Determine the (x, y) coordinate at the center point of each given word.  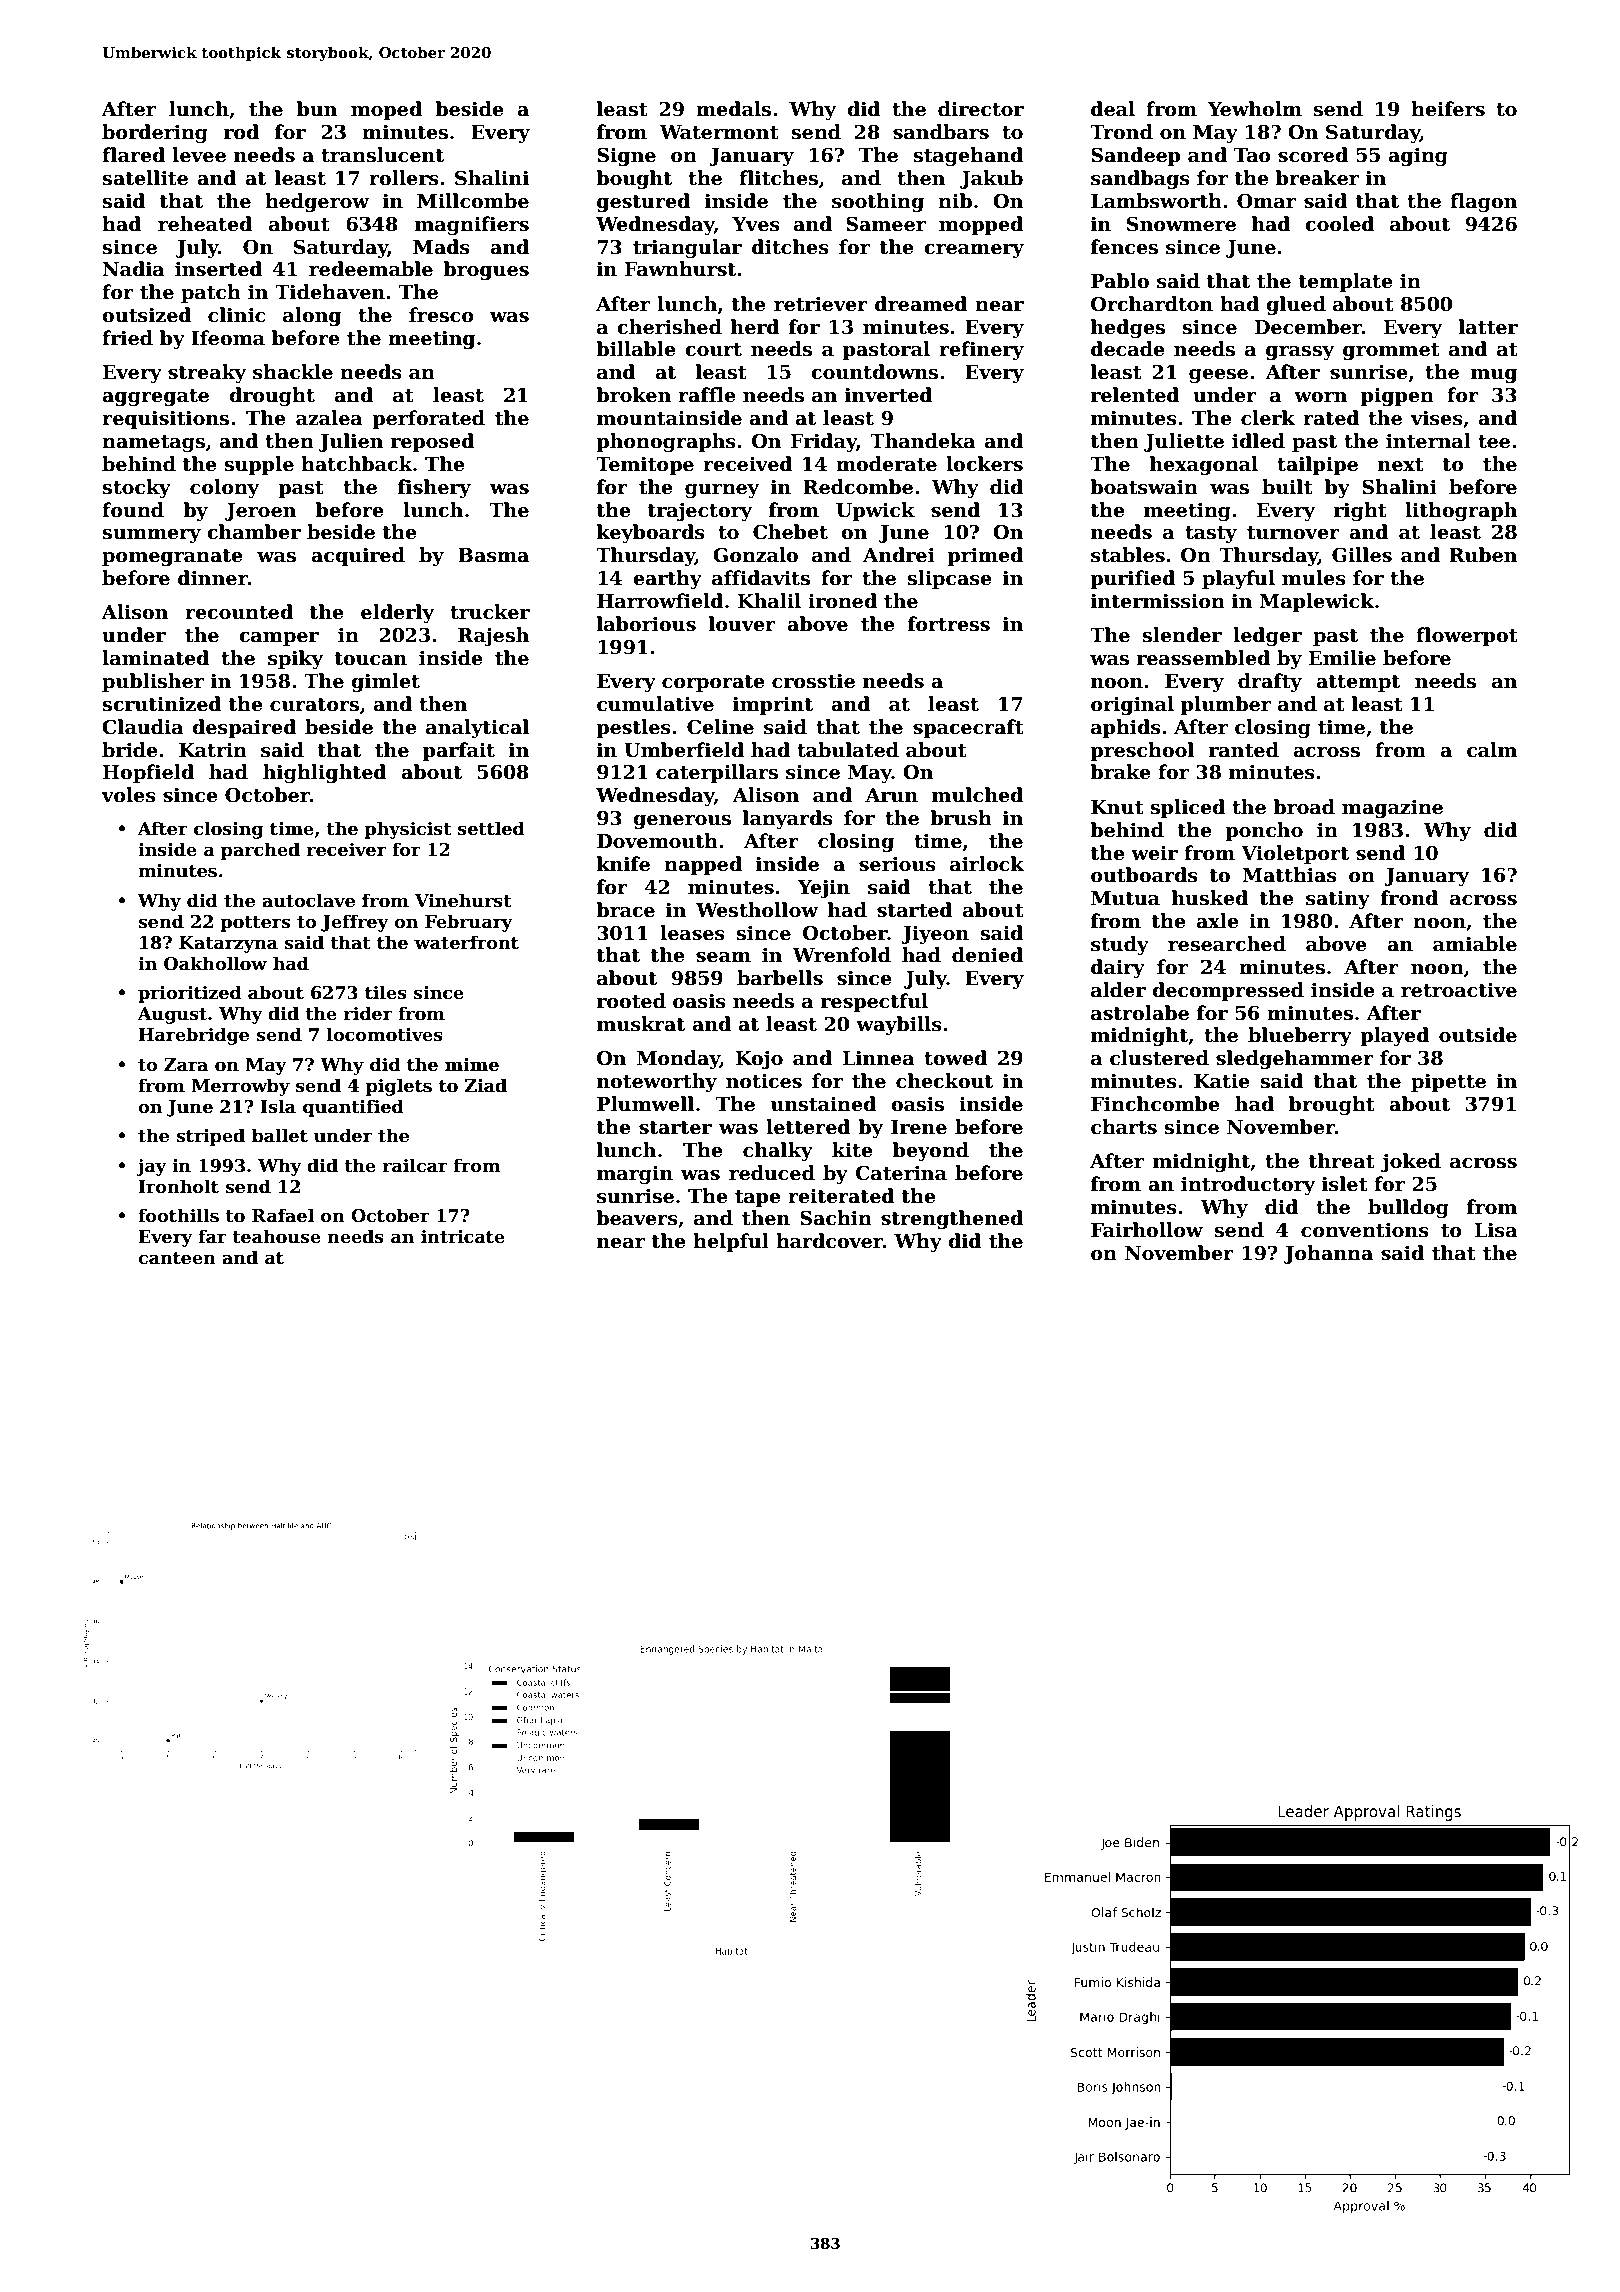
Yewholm (1254, 109)
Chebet (790, 532)
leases (692, 933)
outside (1478, 1035)
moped (386, 110)
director (981, 109)
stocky (137, 488)
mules (1314, 578)
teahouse (276, 1236)
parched (260, 851)
